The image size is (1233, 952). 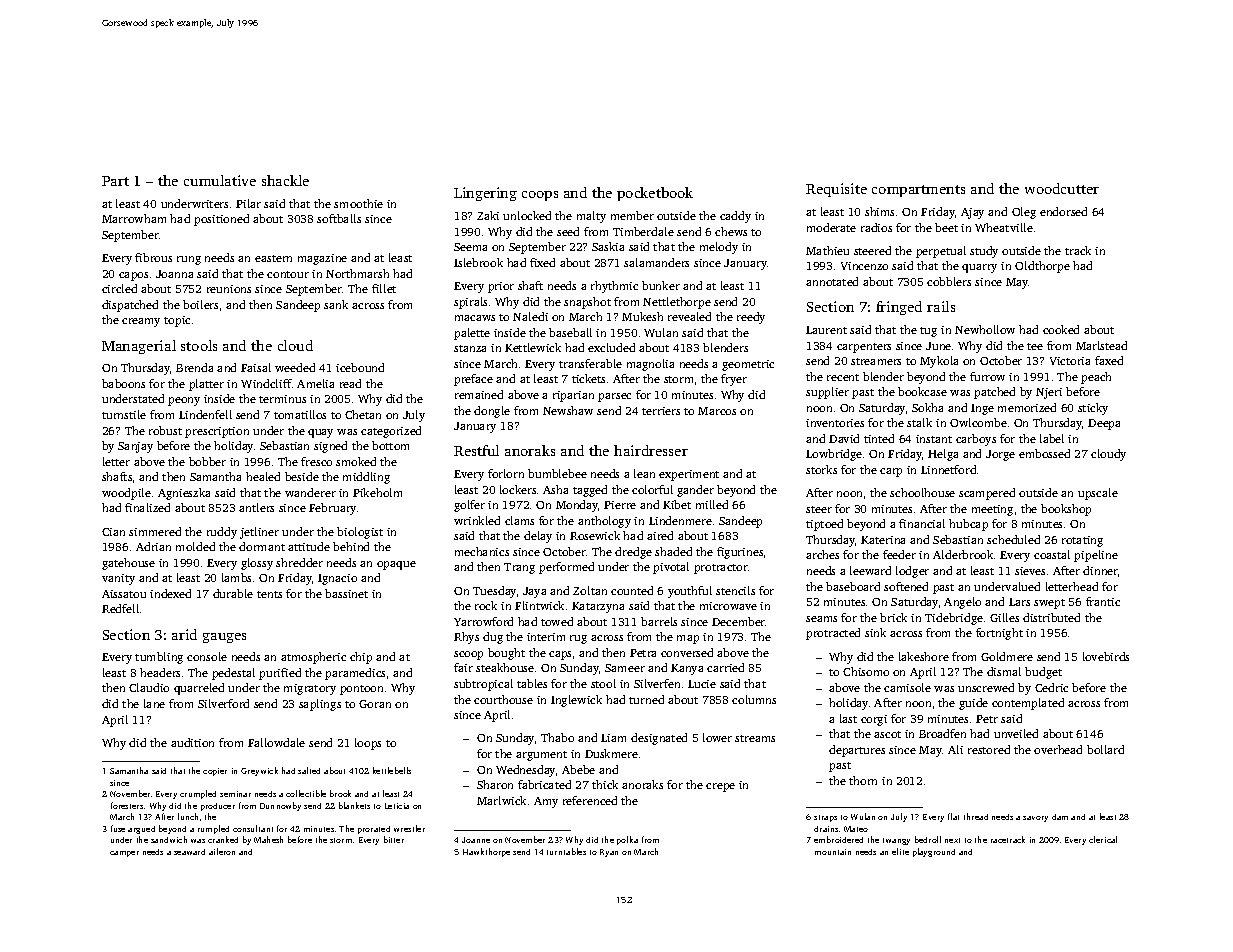 What do you see at coordinates (717, 411) in the screenshot?
I see `Marcos` at bounding box center [717, 411].
